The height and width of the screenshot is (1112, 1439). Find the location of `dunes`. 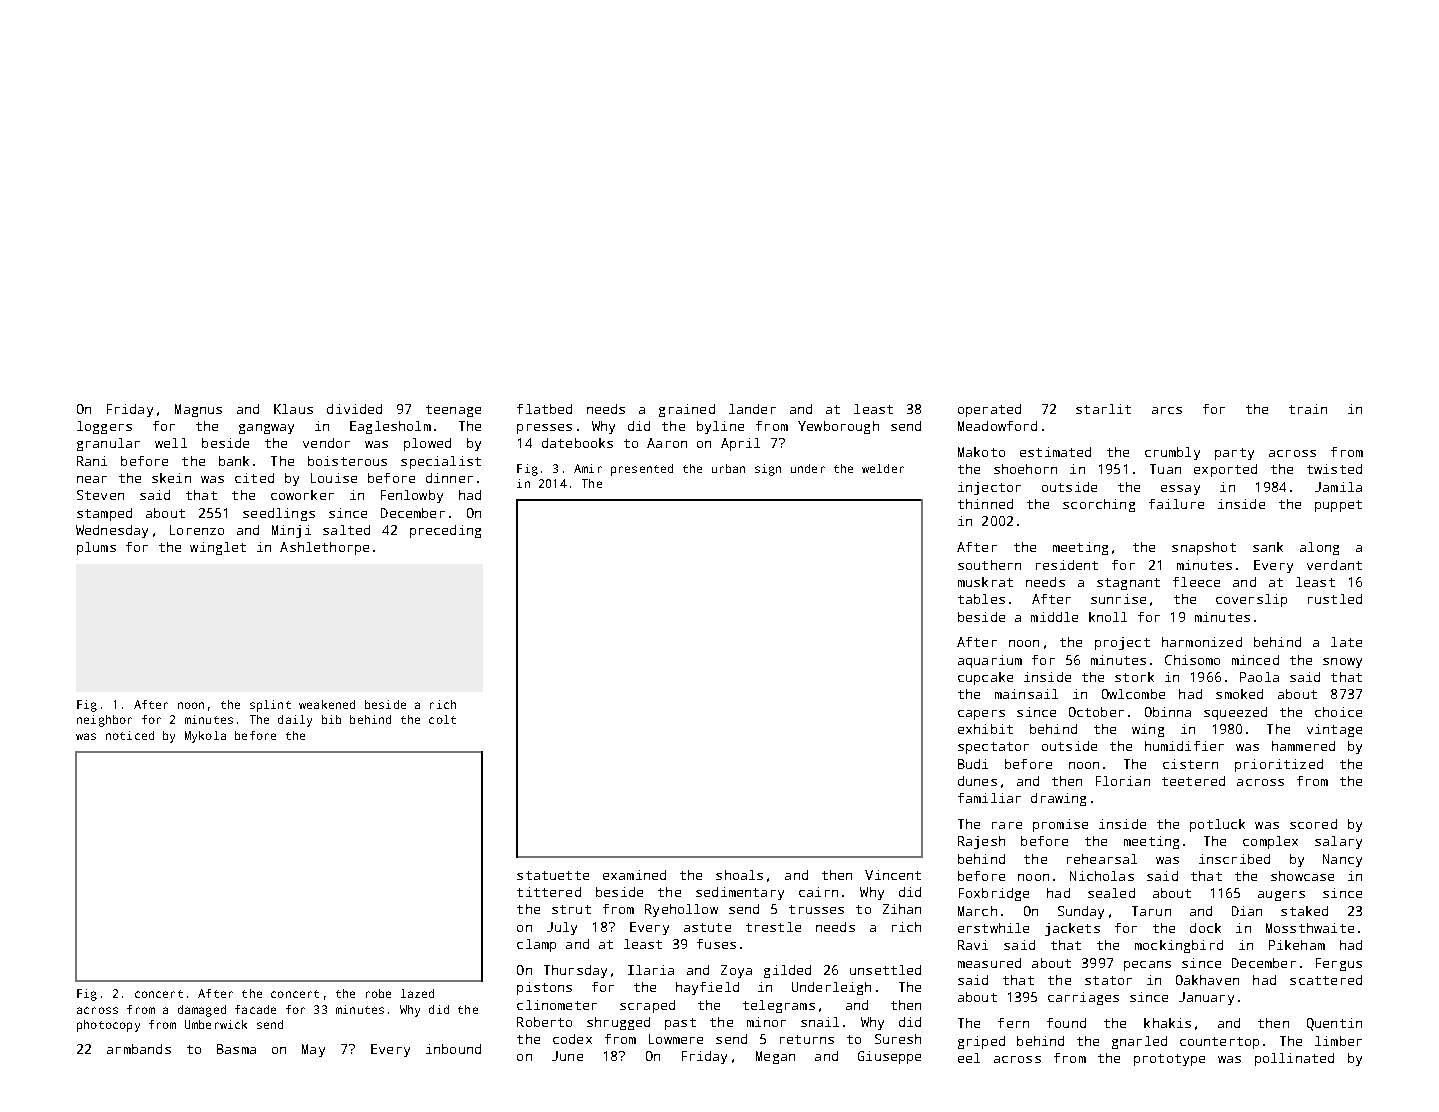

dunes is located at coordinates (977, 781).
